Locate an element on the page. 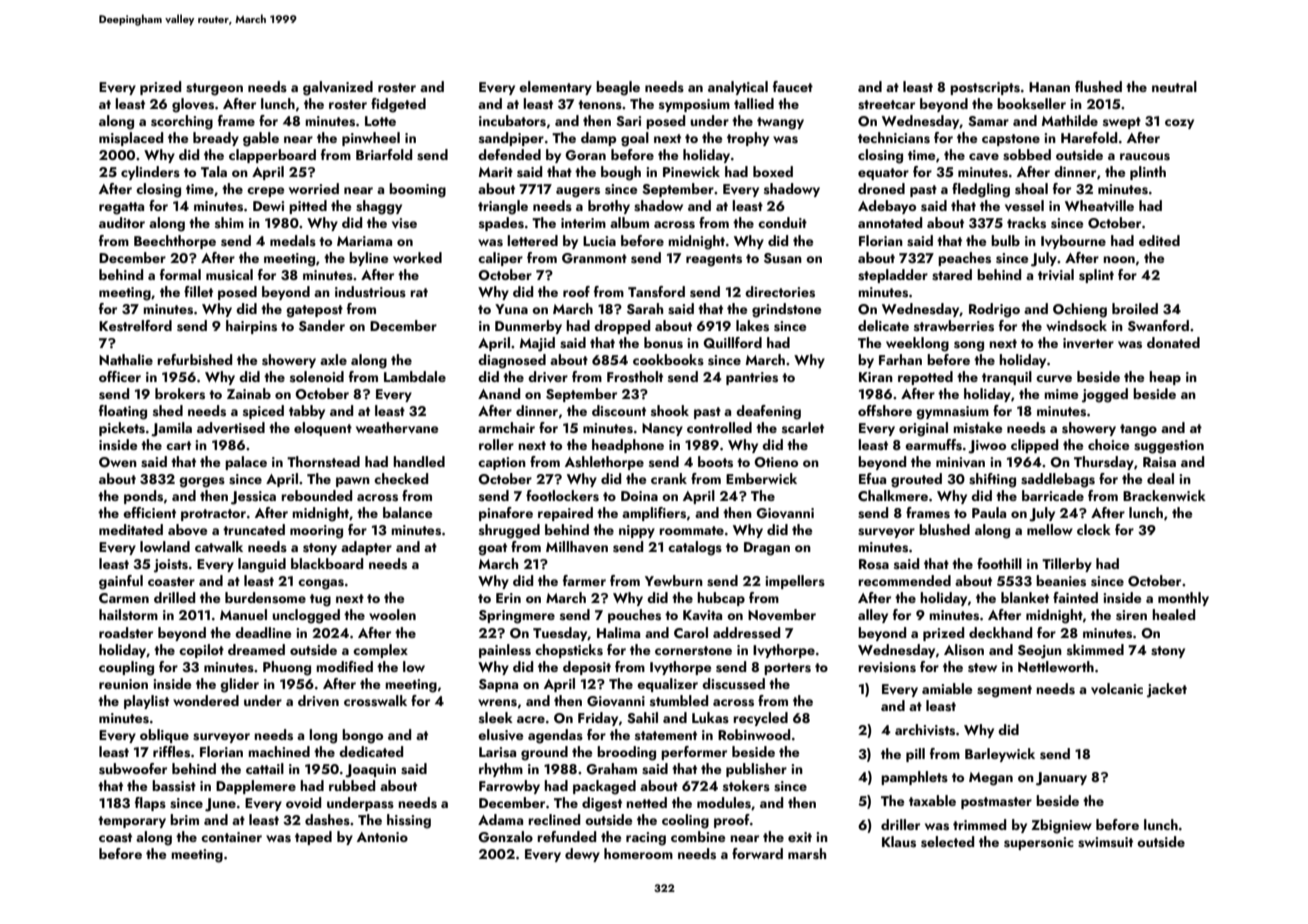 Image resolution: width=1308 pixels, height=924 pixels. swimsuit is located at coordinates (1105, 842).
